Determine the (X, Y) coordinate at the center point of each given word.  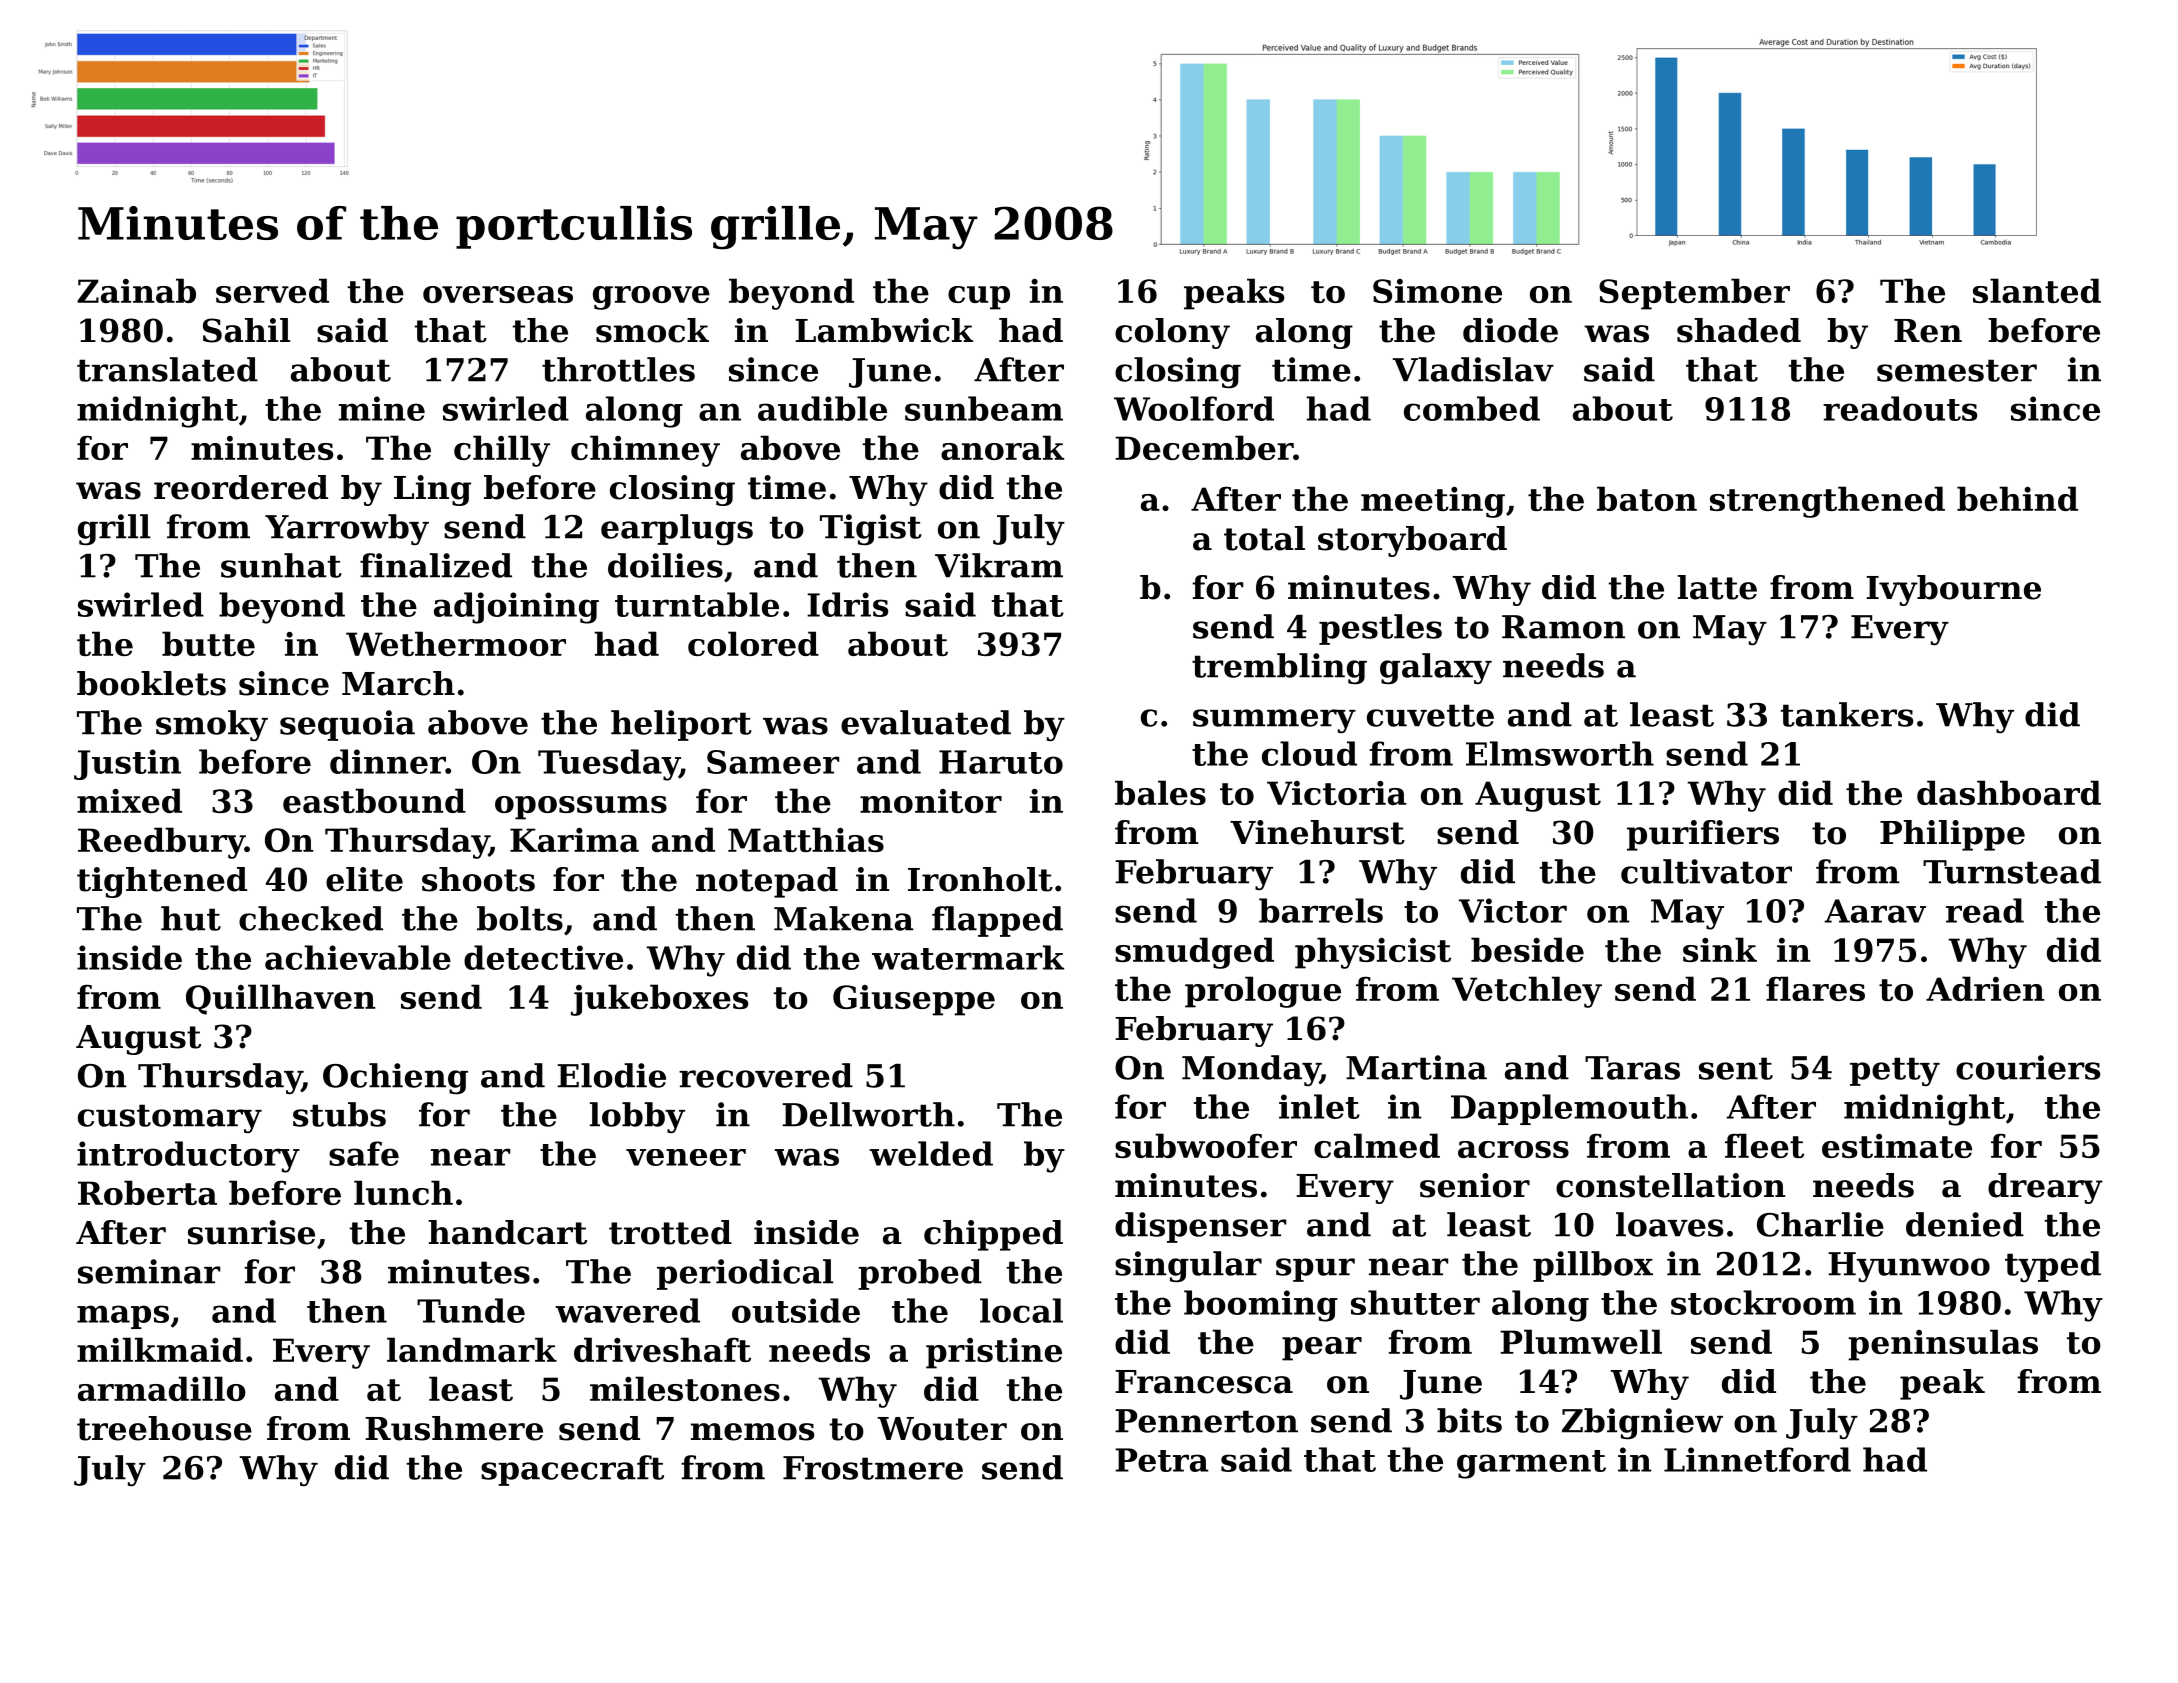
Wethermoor (456, 643)
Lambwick (884, 330)
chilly (502, 451)
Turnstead (2012, 871)
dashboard (2009, 792)
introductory (188, 1157)
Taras (1632, 1068)
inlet (1319, 1106)
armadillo (162, 1388)
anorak (1002, 447)
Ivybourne (1953, 590)
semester (1957, 370)
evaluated (926, 722)
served (272, 290)
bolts (520, 918)
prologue (1263, 992)
